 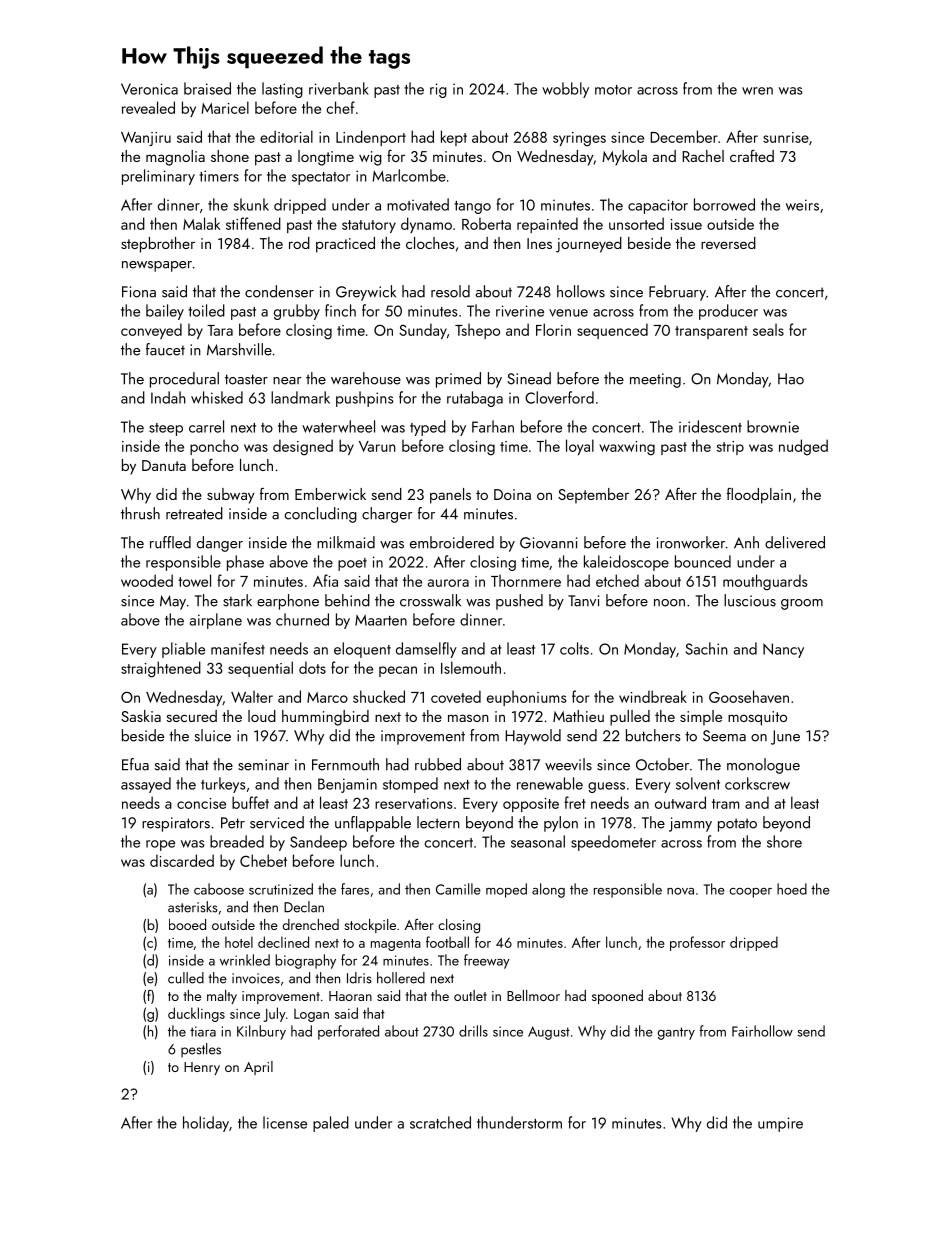 I want to click on ducklings, so click(x=196, y=1014).
